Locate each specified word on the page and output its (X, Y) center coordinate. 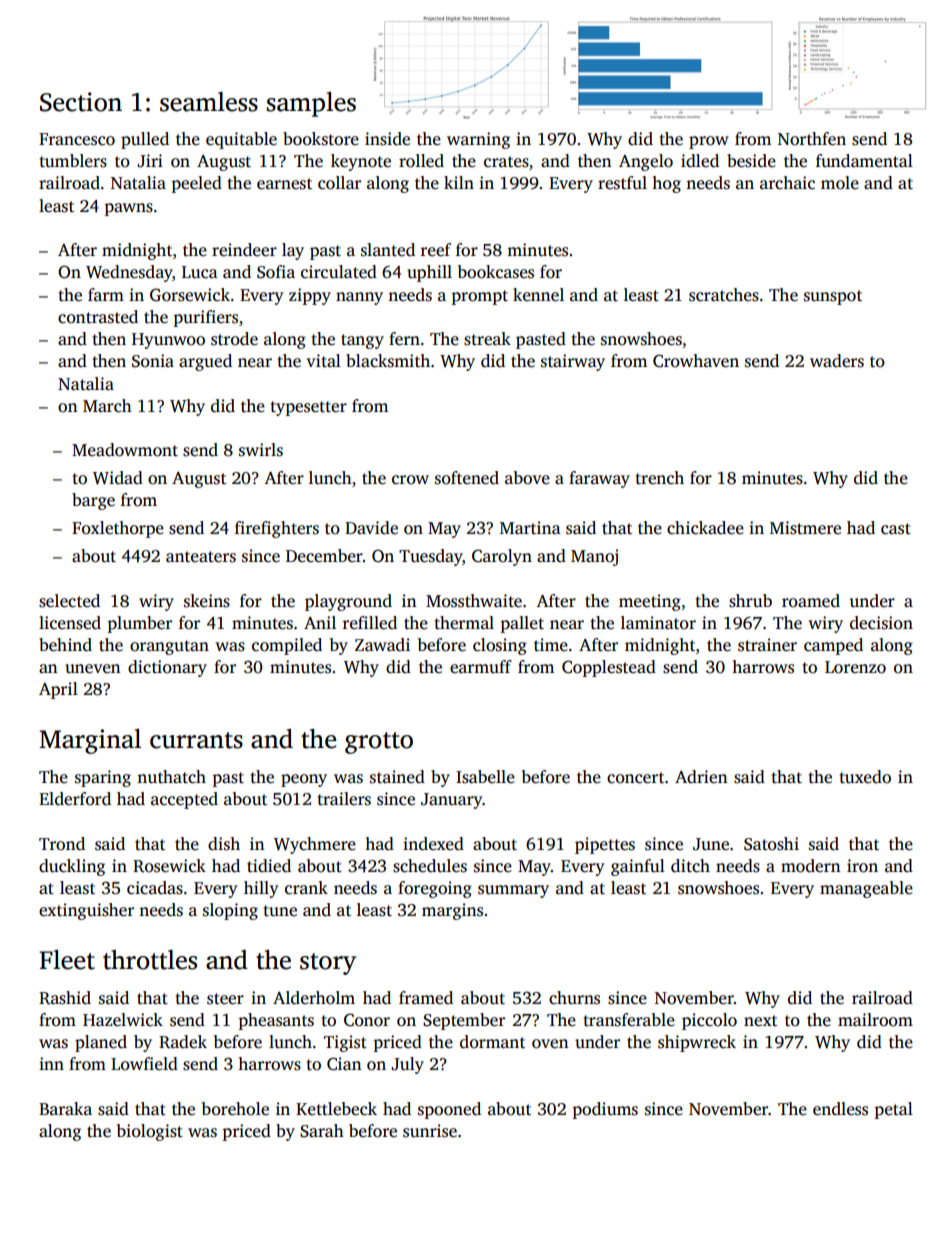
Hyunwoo (168, 341)
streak (487, 339)
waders (837, 361)
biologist (150, 1132)
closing (500, 646)
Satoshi (771, 844)
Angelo (646, 162)
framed (426, 998)
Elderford (75, 799)
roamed (811, 601)
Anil (320, 622)
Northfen (812, 139)
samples (311, 104)
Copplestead (609, 668)
